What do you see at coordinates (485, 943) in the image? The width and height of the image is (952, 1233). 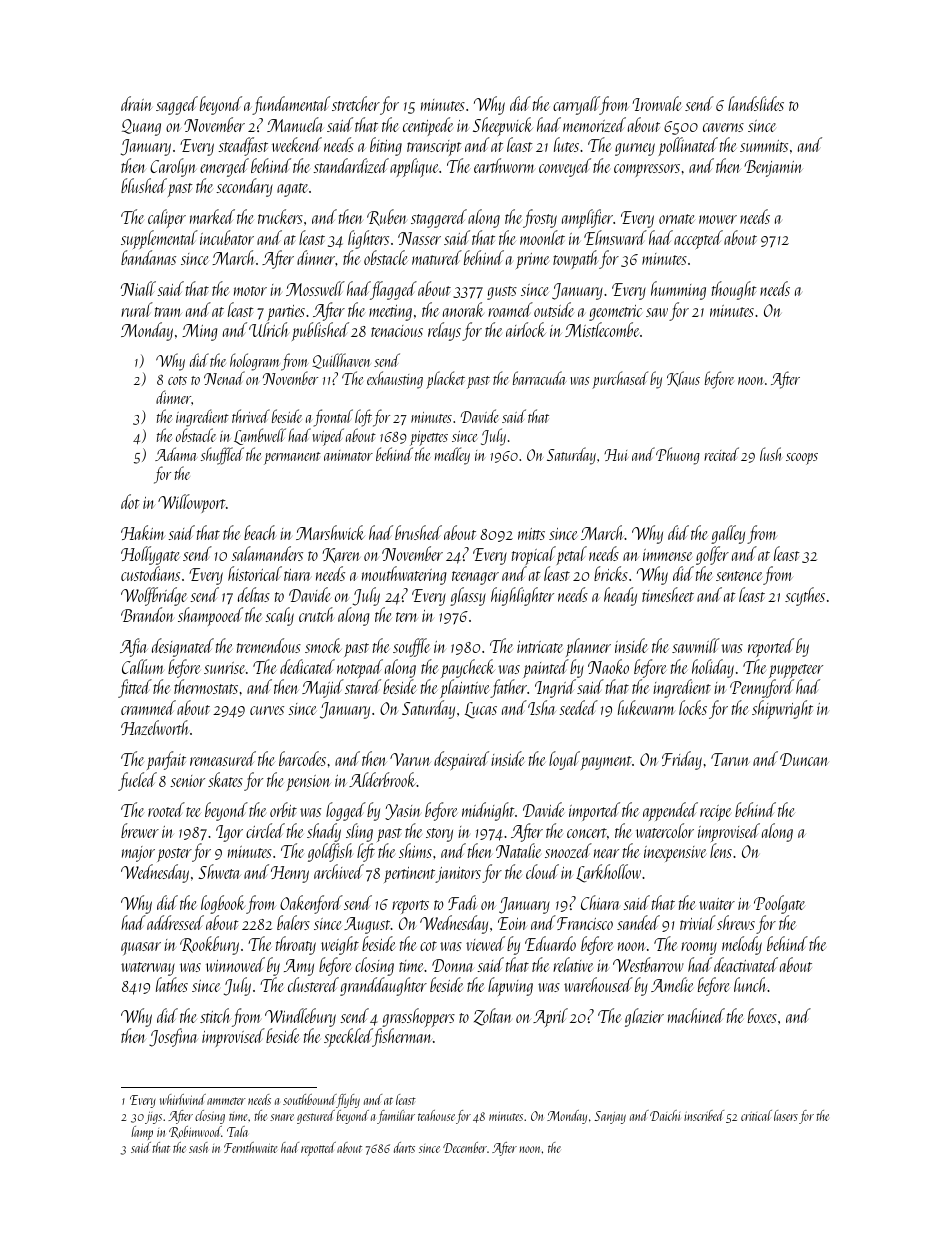 I see `viewed` at bounding box center [485, 943].
